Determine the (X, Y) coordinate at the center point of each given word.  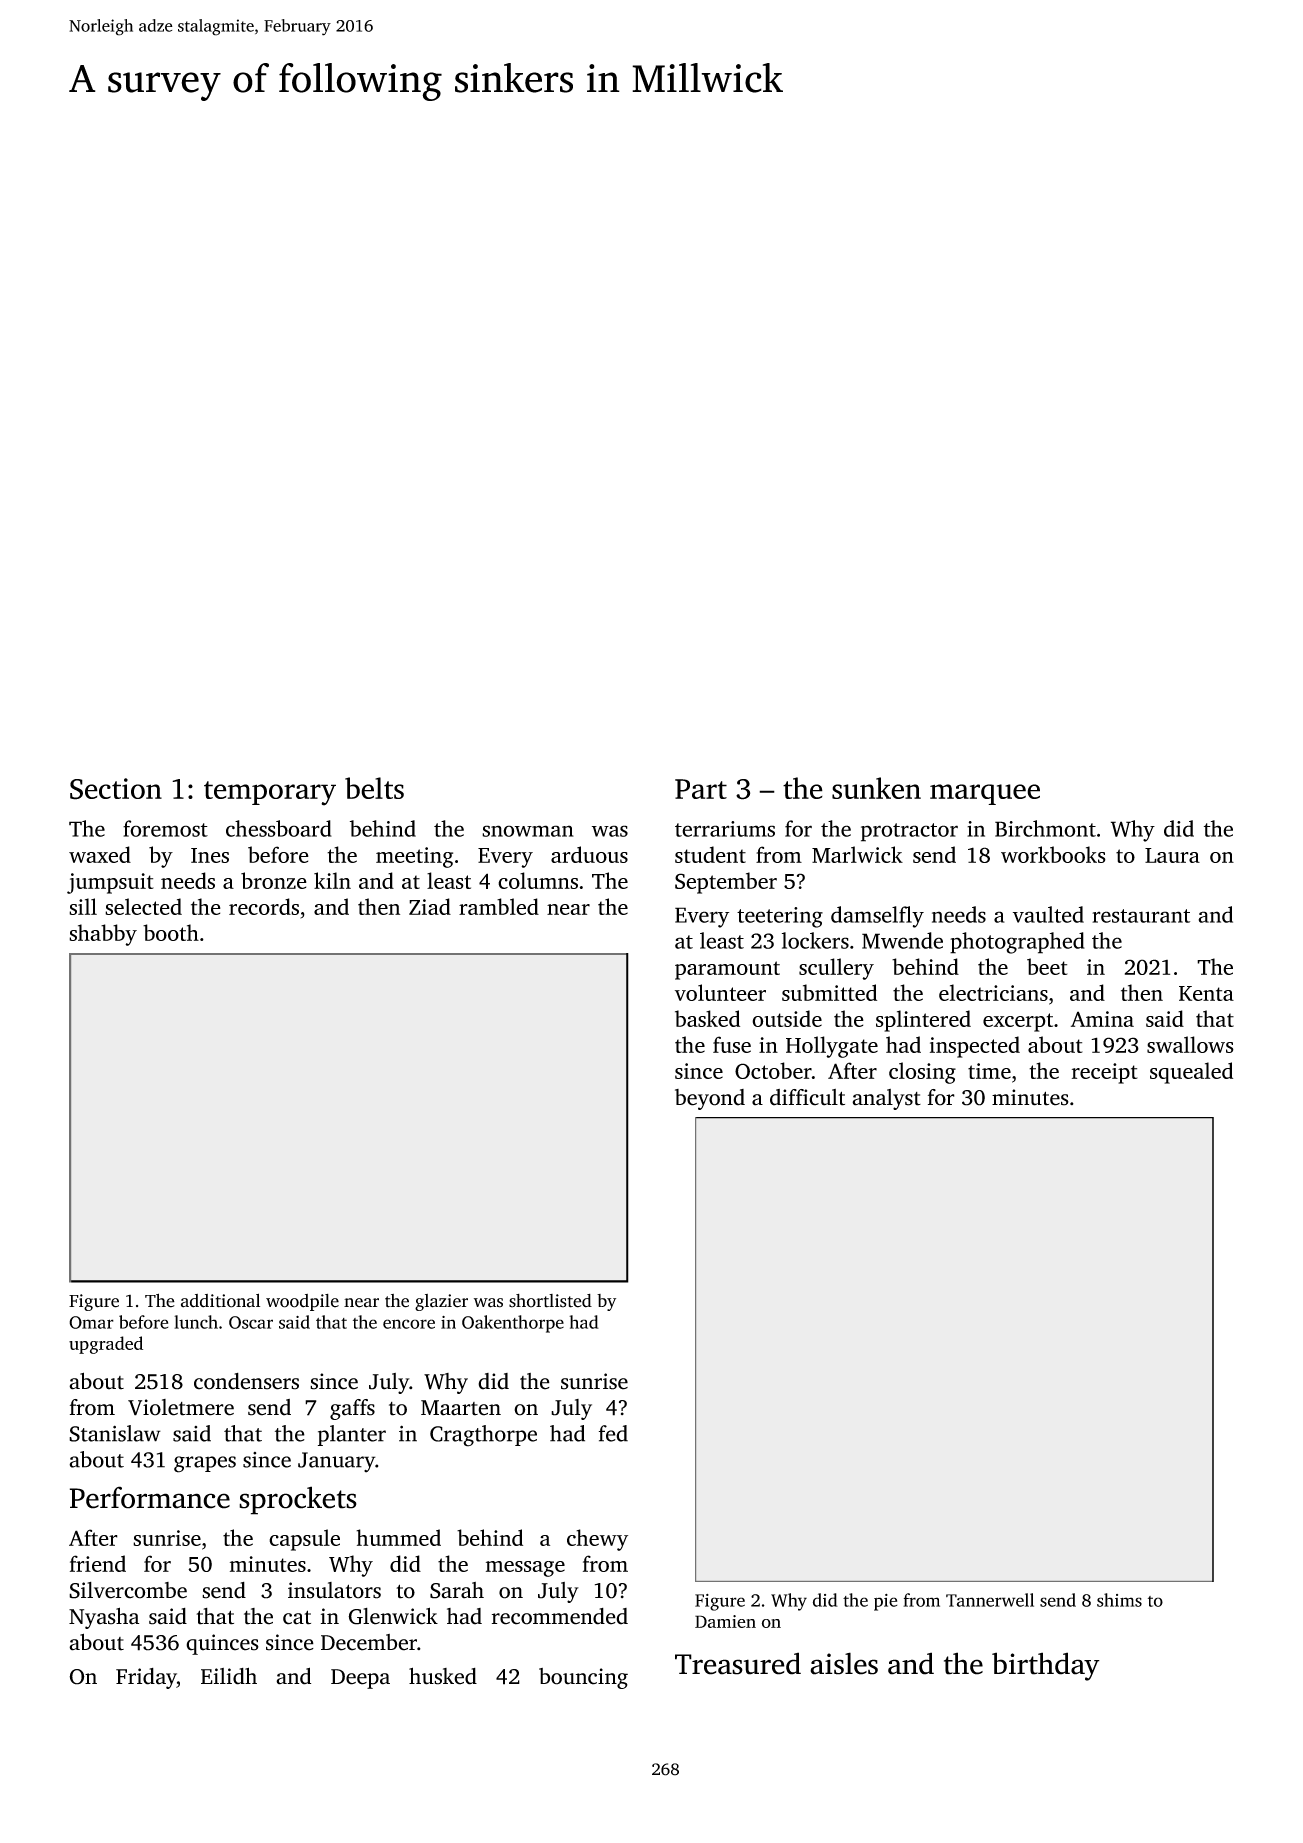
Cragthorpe (483, 1436)
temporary (270, 793)
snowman (528, 831)
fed (613, 1433)
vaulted (1048, 914)
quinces (222, 1644)
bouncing (583, 1678)
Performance (150, 1497)
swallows (1190, 1044)
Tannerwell (990, 1600)
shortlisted (550, 1301)
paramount (727, 970)
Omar (91, 1322)
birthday (1046, 1666)
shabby (103, 935)
